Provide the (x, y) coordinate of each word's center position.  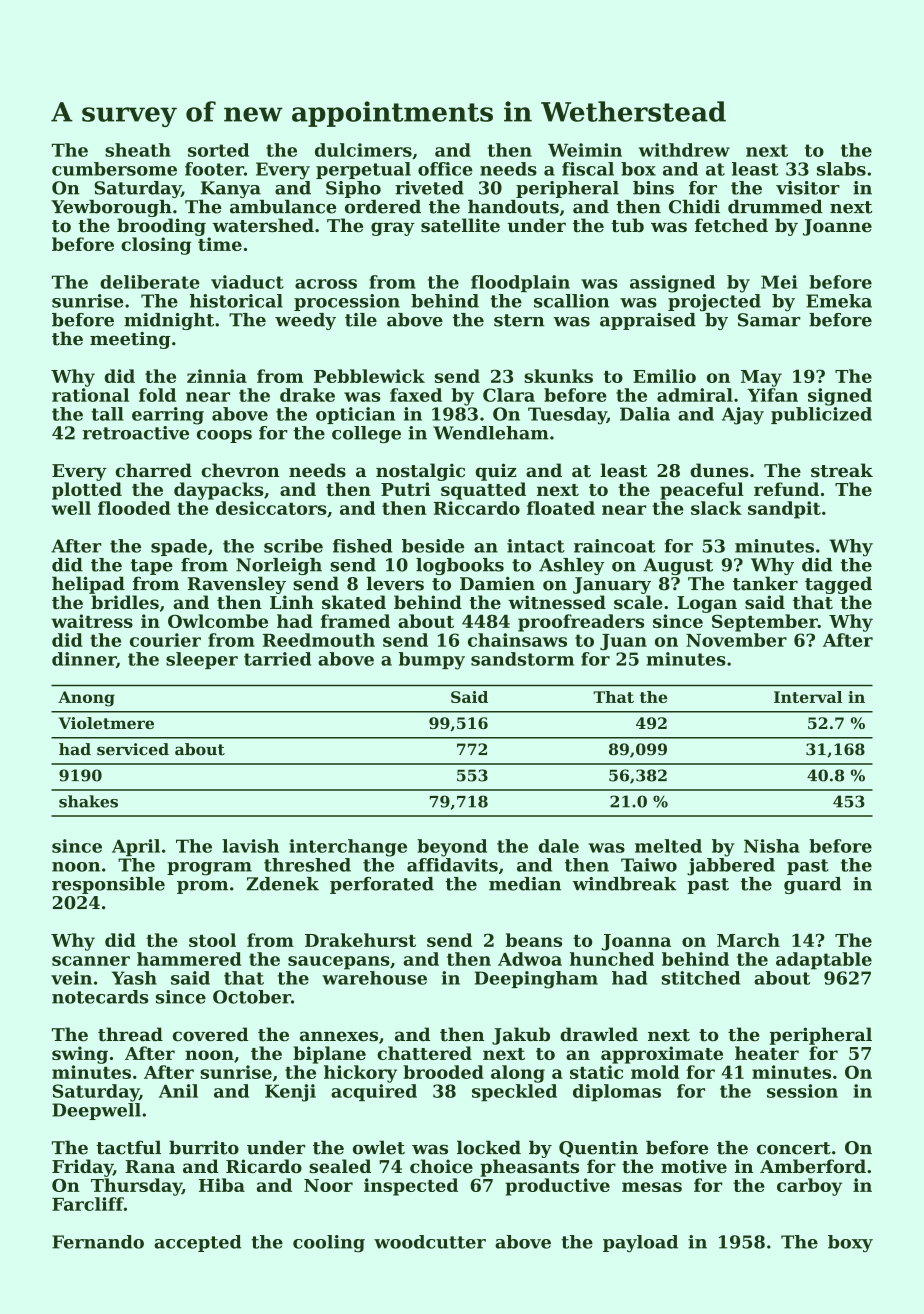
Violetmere (106, 723)
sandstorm (522, 659)
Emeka (839, 301)
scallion (571, 301)
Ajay (743, 416)
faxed (416, 395)
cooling (329, 1244)
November (736, 640)
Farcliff (88, 1204)
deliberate (150, 282)
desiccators (271, 508)
